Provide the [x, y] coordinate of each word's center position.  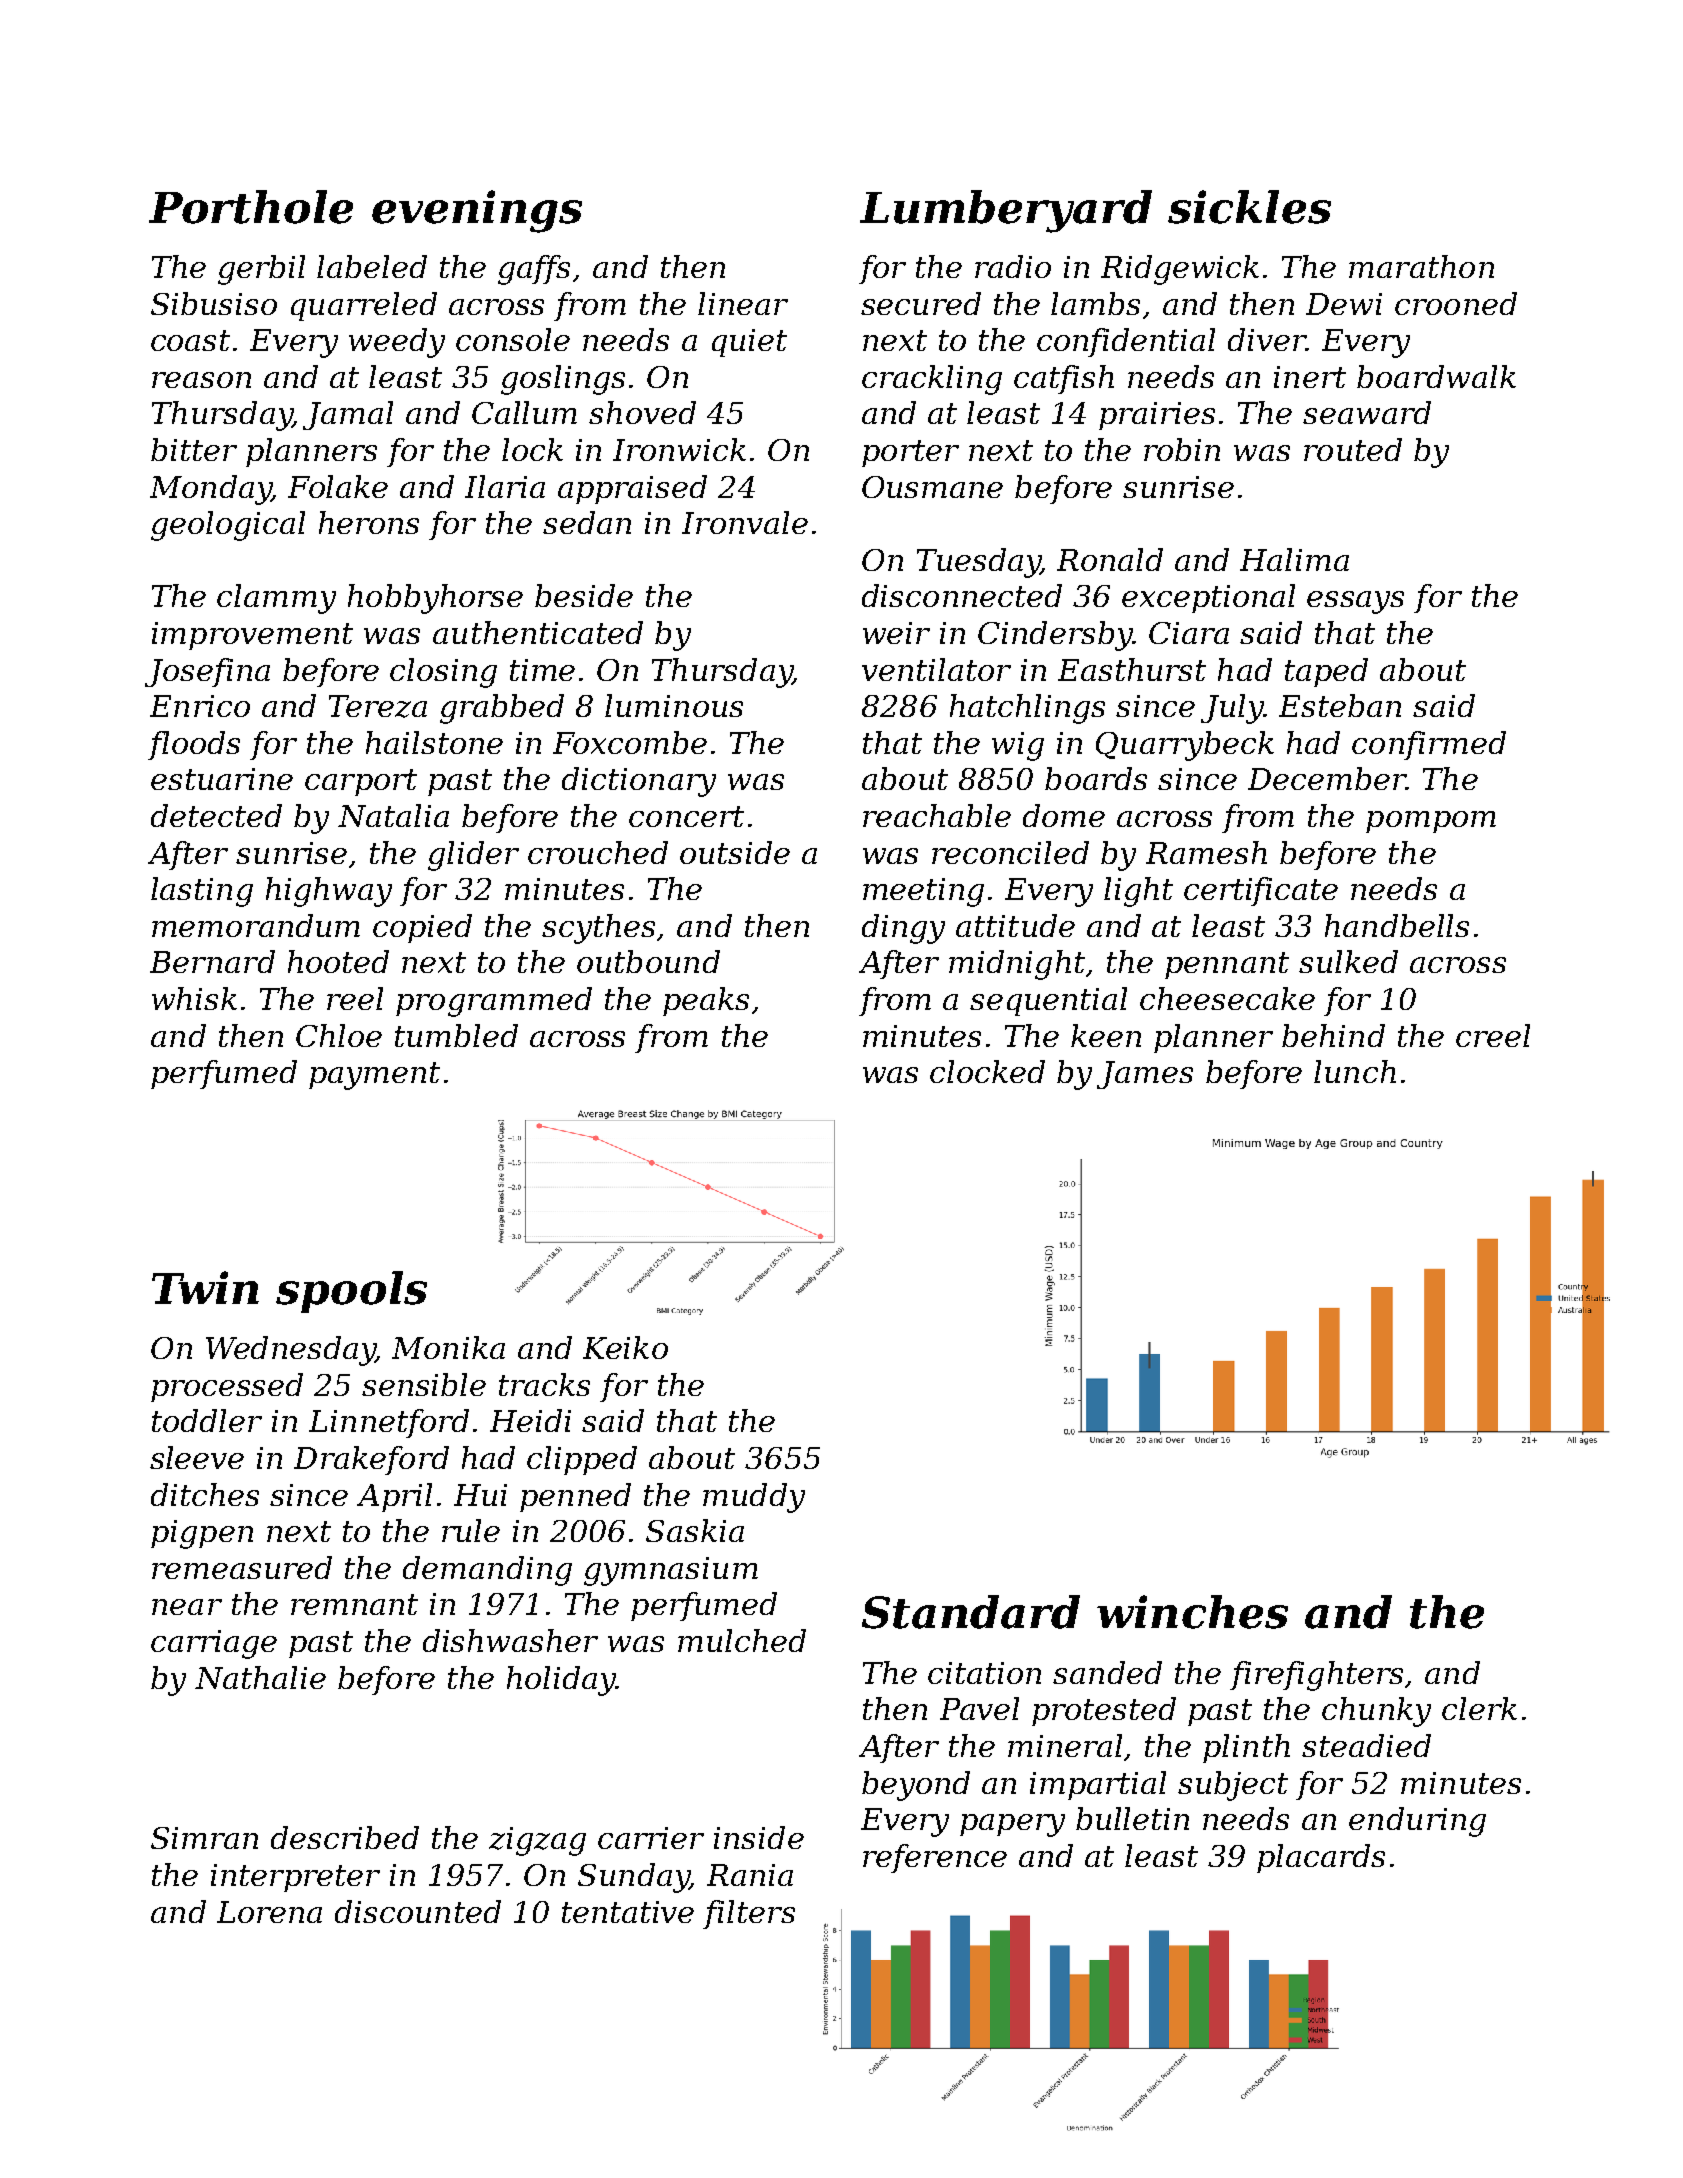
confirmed [1429, 745]
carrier [651, 1838]
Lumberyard [1006, 211]
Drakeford [371, 1460]
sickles [1249, 207]
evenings [477, 211]
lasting [202, 892]
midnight [1017, 965]
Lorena [269, 1912]
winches [1192, 1612]
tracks [544, 1384]
